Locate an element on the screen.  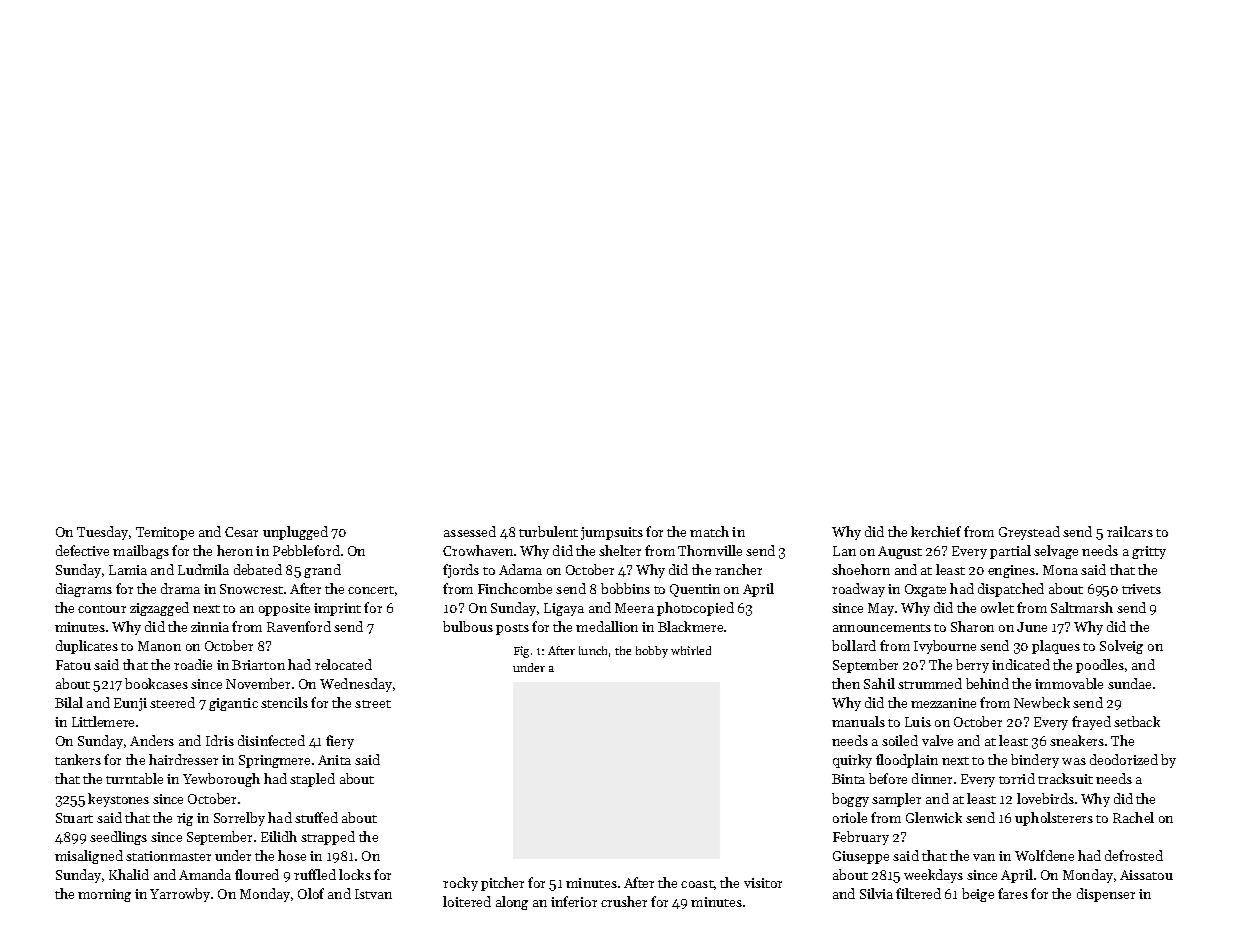
deodorized is located at coordinates (1124, 759).
